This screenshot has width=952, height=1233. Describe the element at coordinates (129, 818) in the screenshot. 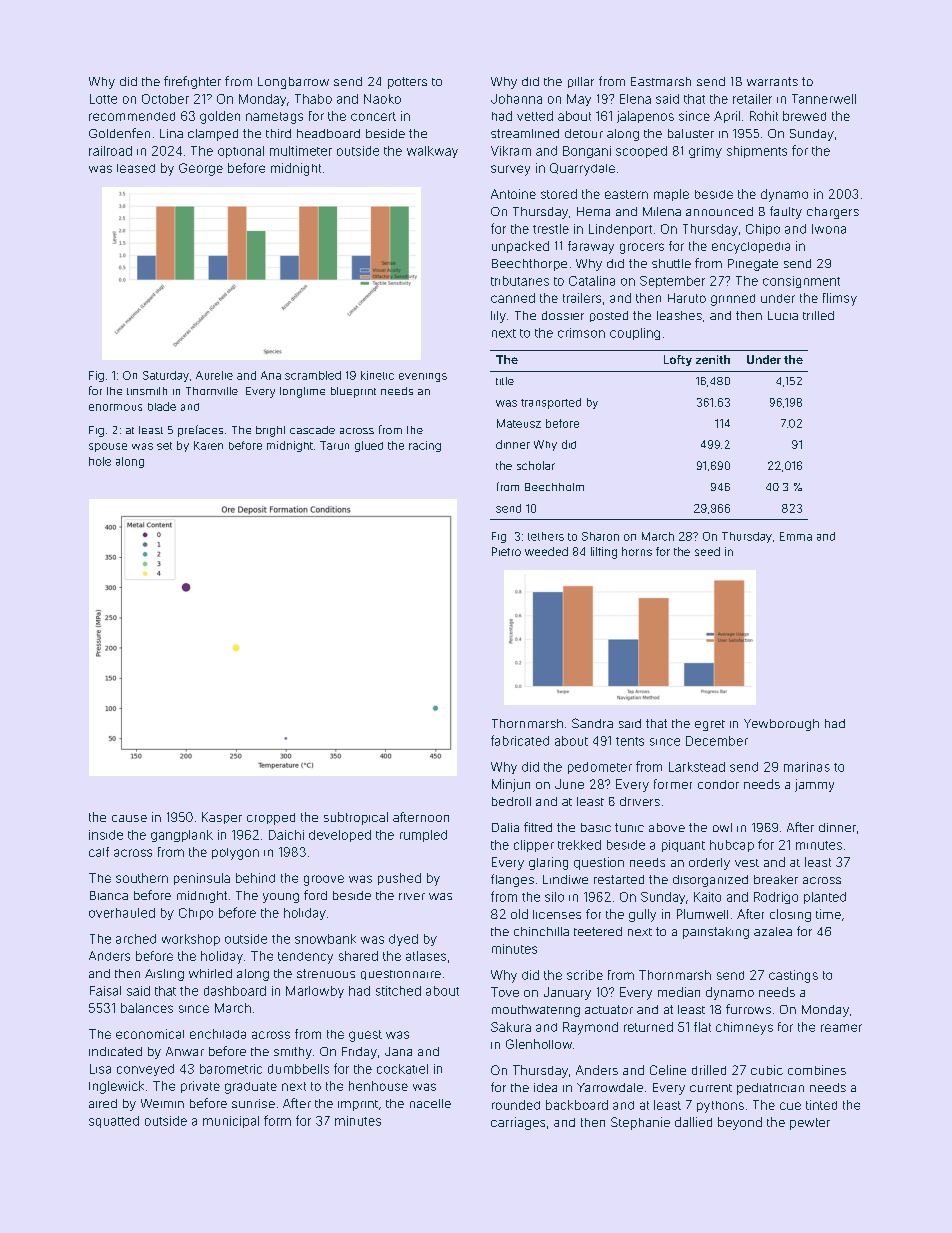

I see `cause` at that location.
